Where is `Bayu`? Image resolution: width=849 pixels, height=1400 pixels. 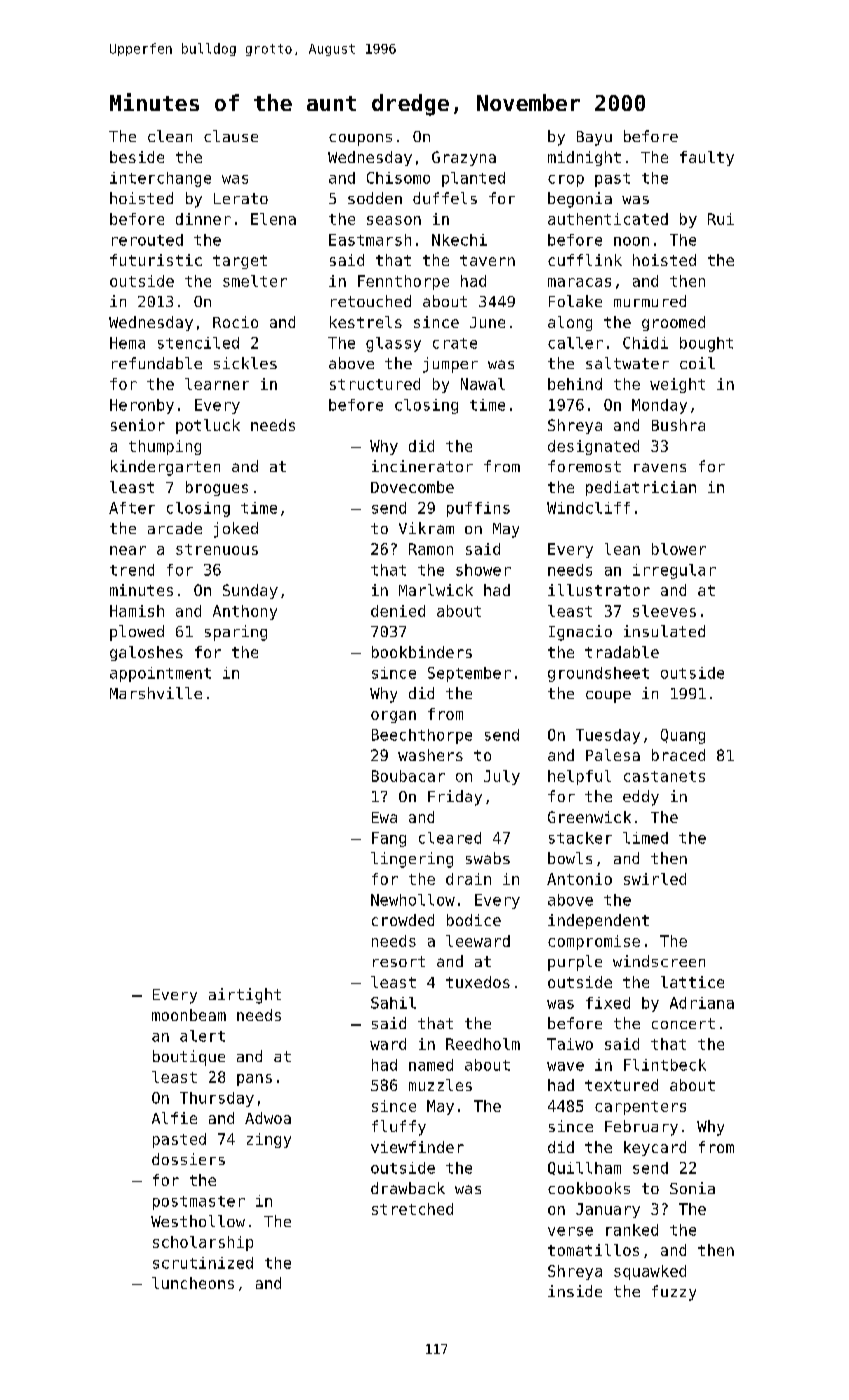
Bayu is located at coordinates (594, 138).
